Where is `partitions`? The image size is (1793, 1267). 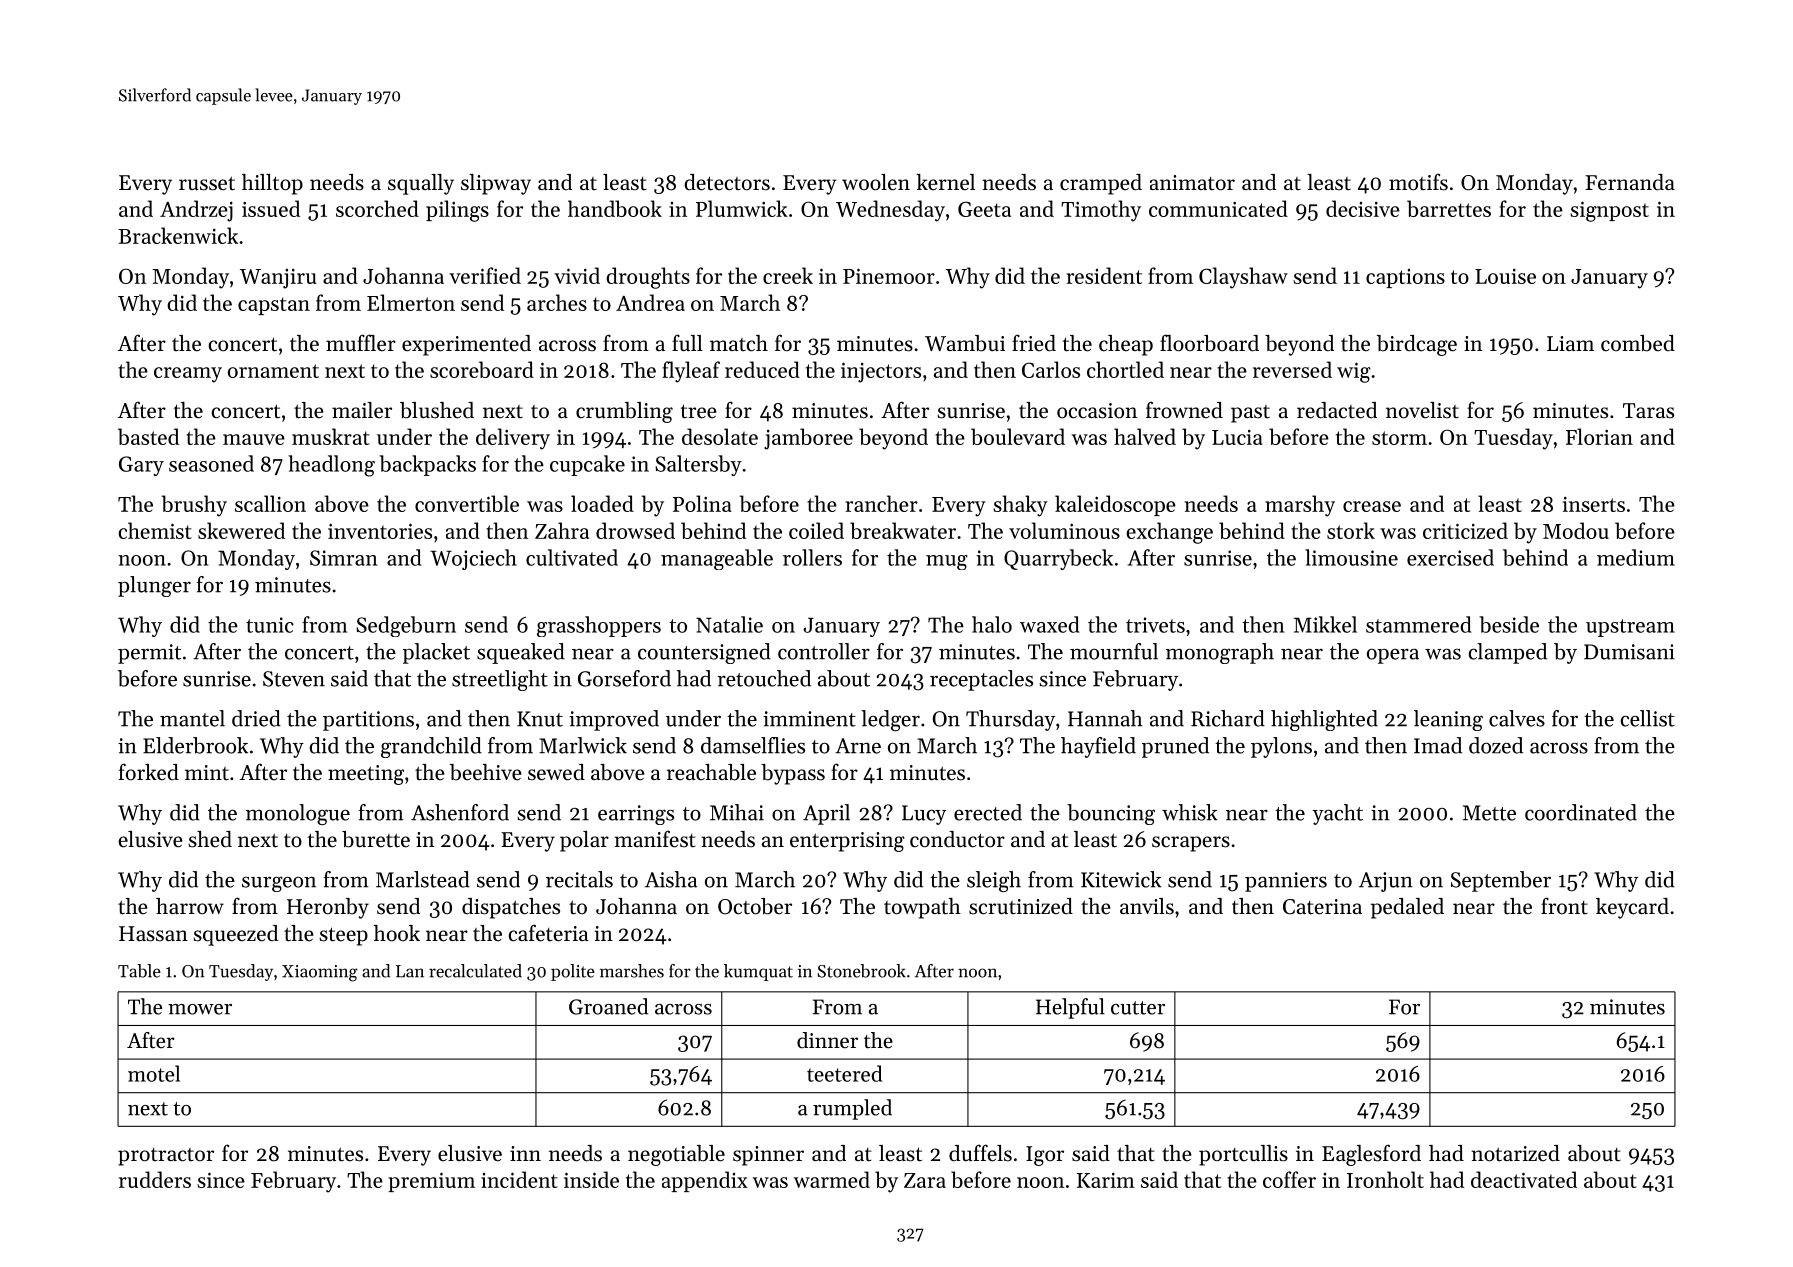 partitions is located at coordinates (368, 721).
